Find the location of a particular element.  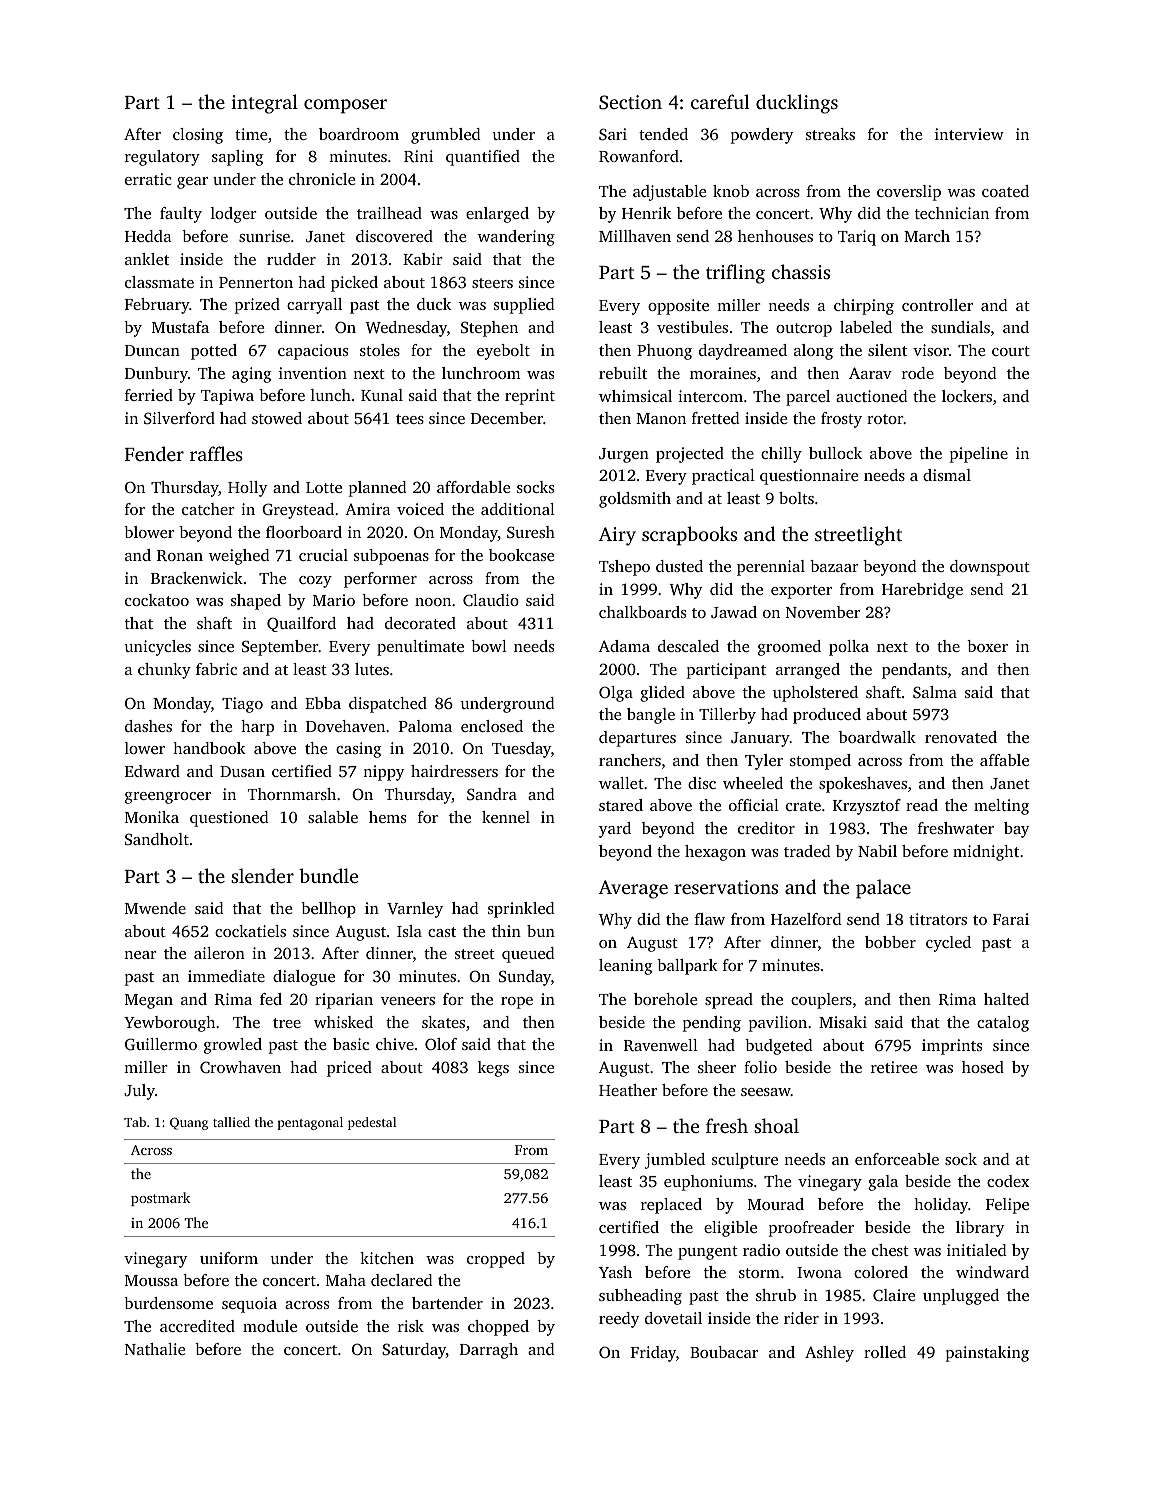

Nathalie is located at coordinates (155, 1349).
